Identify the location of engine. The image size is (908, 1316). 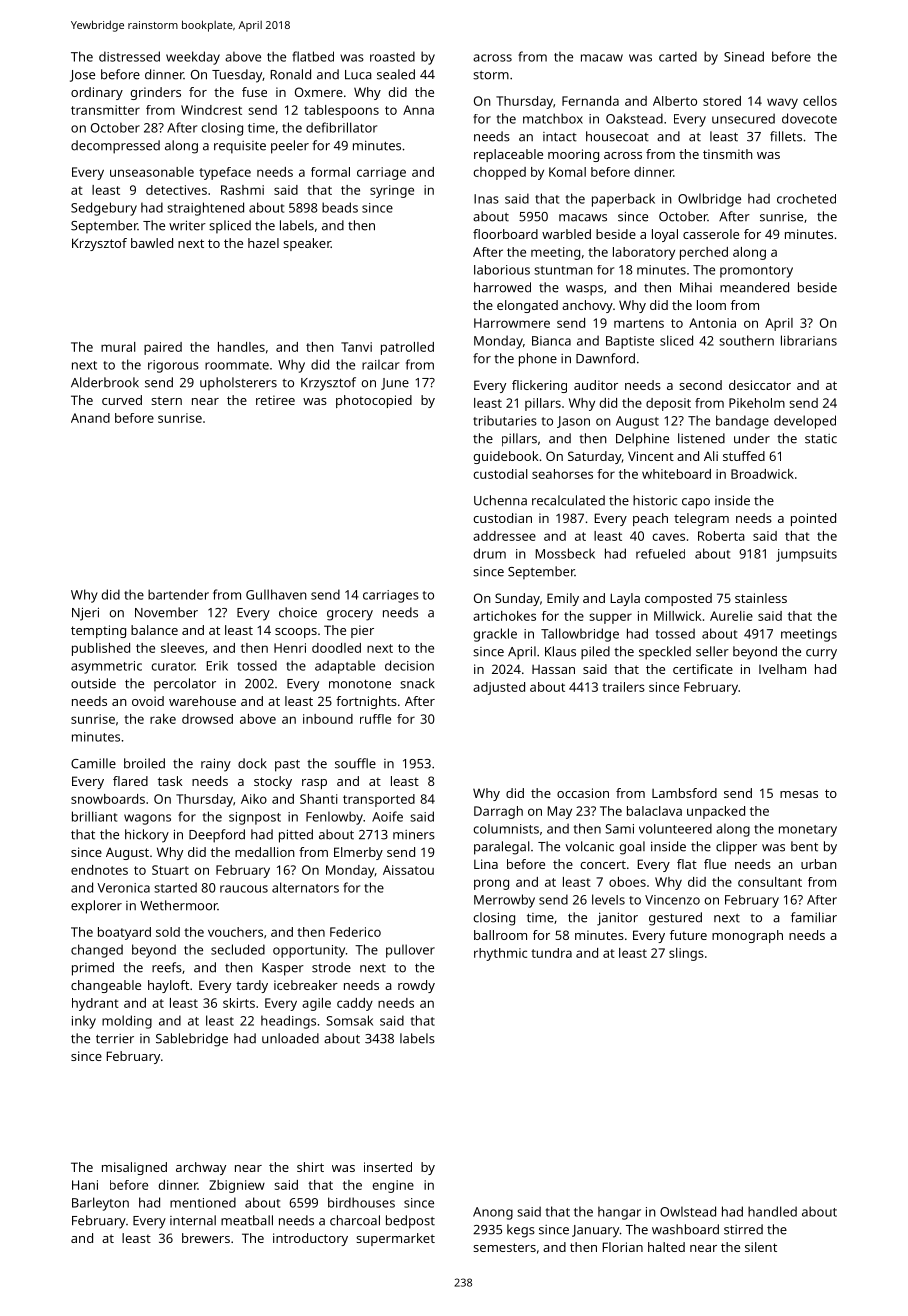
(393, 1186).
